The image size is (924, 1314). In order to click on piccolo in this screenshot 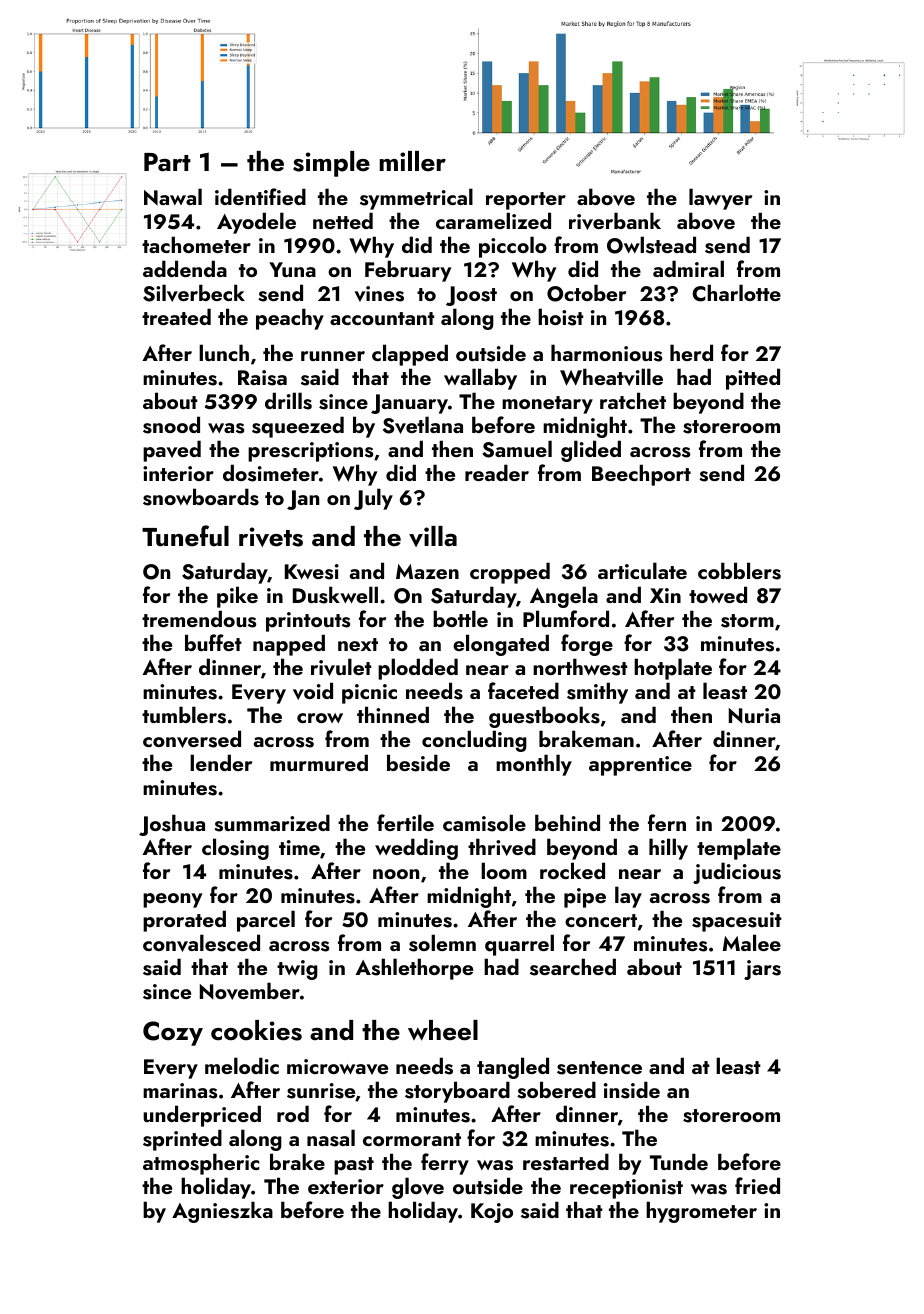, I will do `click(513, 247)`.
